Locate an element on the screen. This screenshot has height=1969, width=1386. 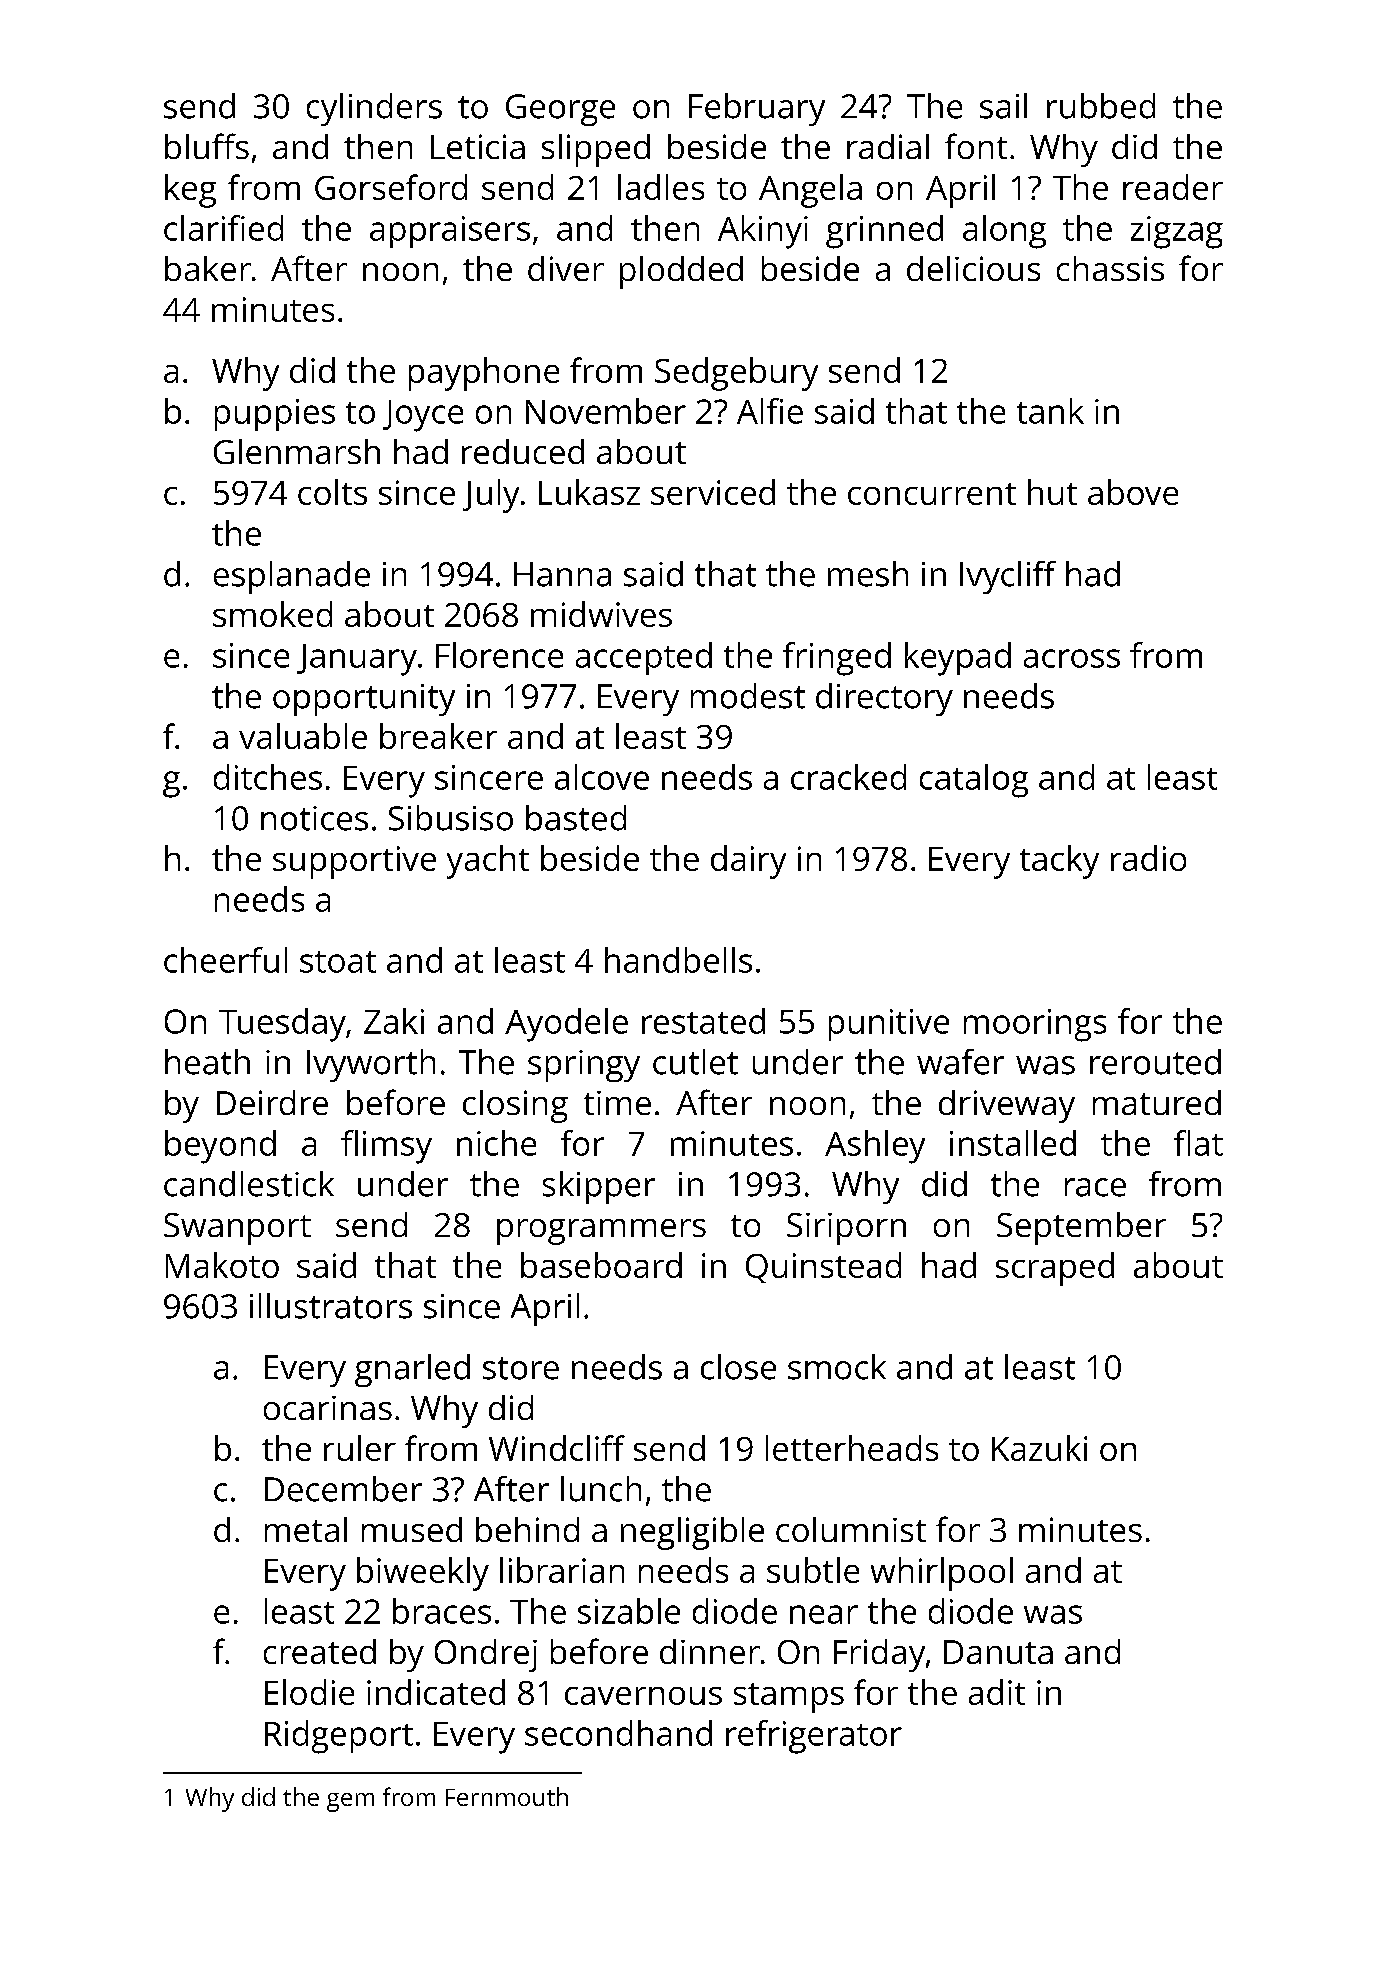
cylinders is located at coordinates (374, 109).
